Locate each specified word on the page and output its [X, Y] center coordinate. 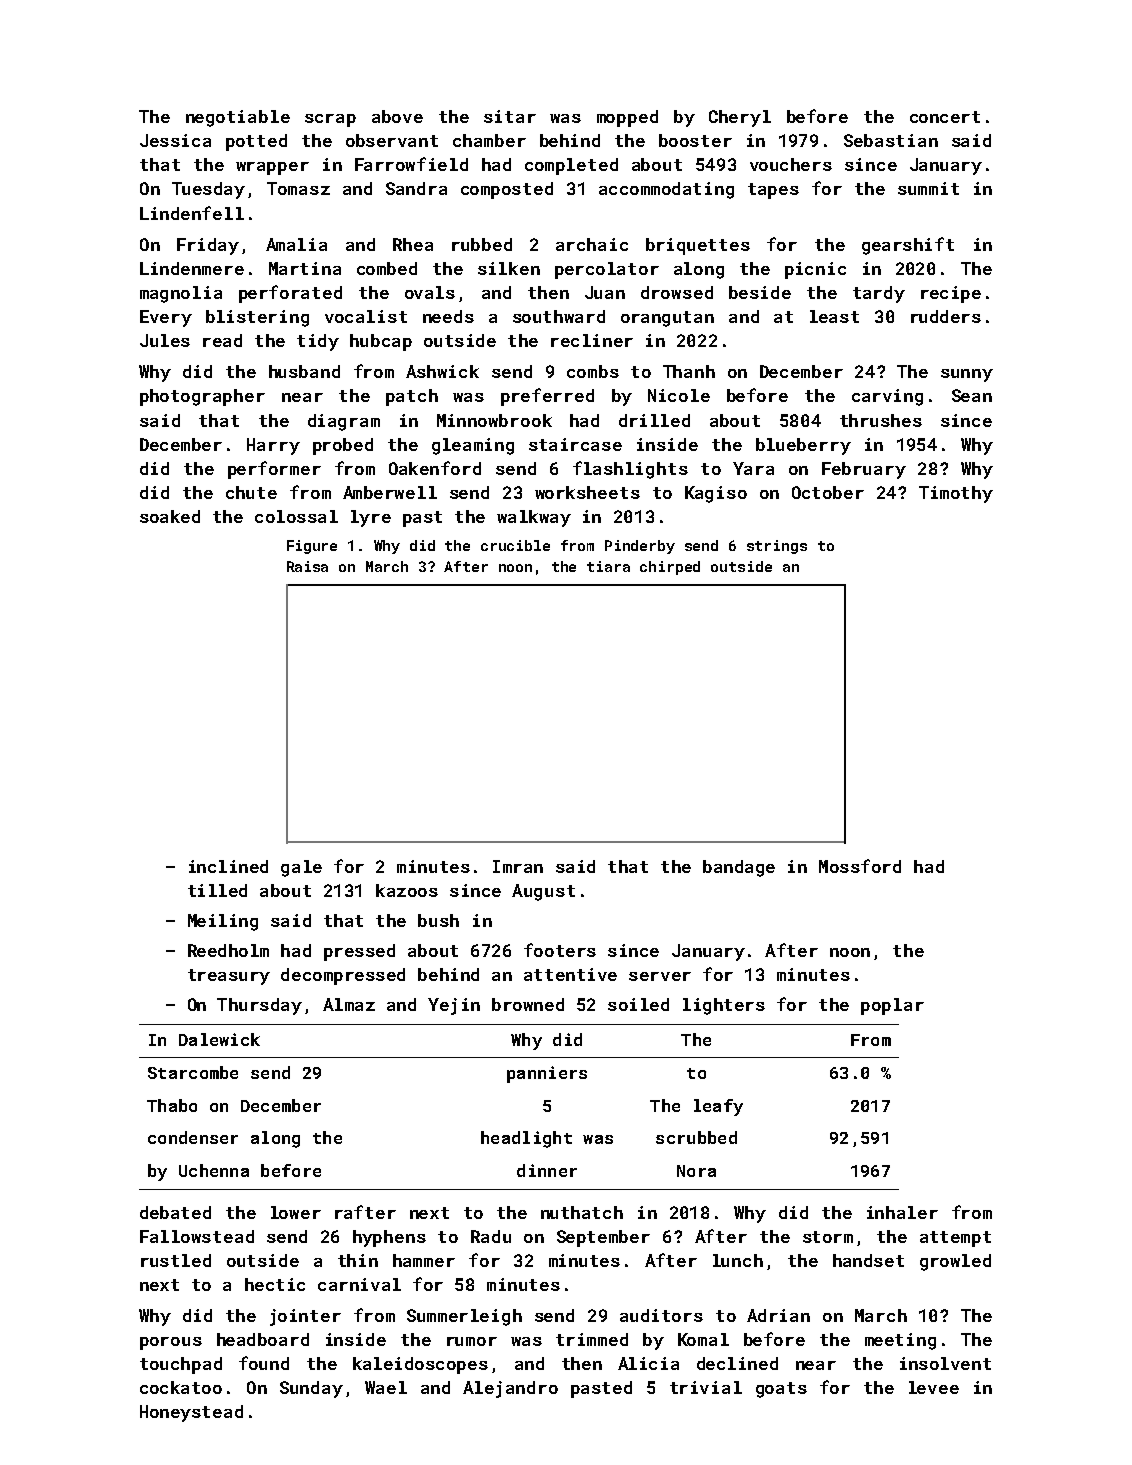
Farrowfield [411, 164]
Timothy [956, 494]
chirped [670, 568]
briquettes [698, 246]
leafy [718, 1107]
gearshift [908, 246]
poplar [892, 1006]
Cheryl [740, 118]
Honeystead [191, 1413]
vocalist [366, 316]
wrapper [272, 168]
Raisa [307, 566]
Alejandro [510, 1389]
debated [175, 1212]
